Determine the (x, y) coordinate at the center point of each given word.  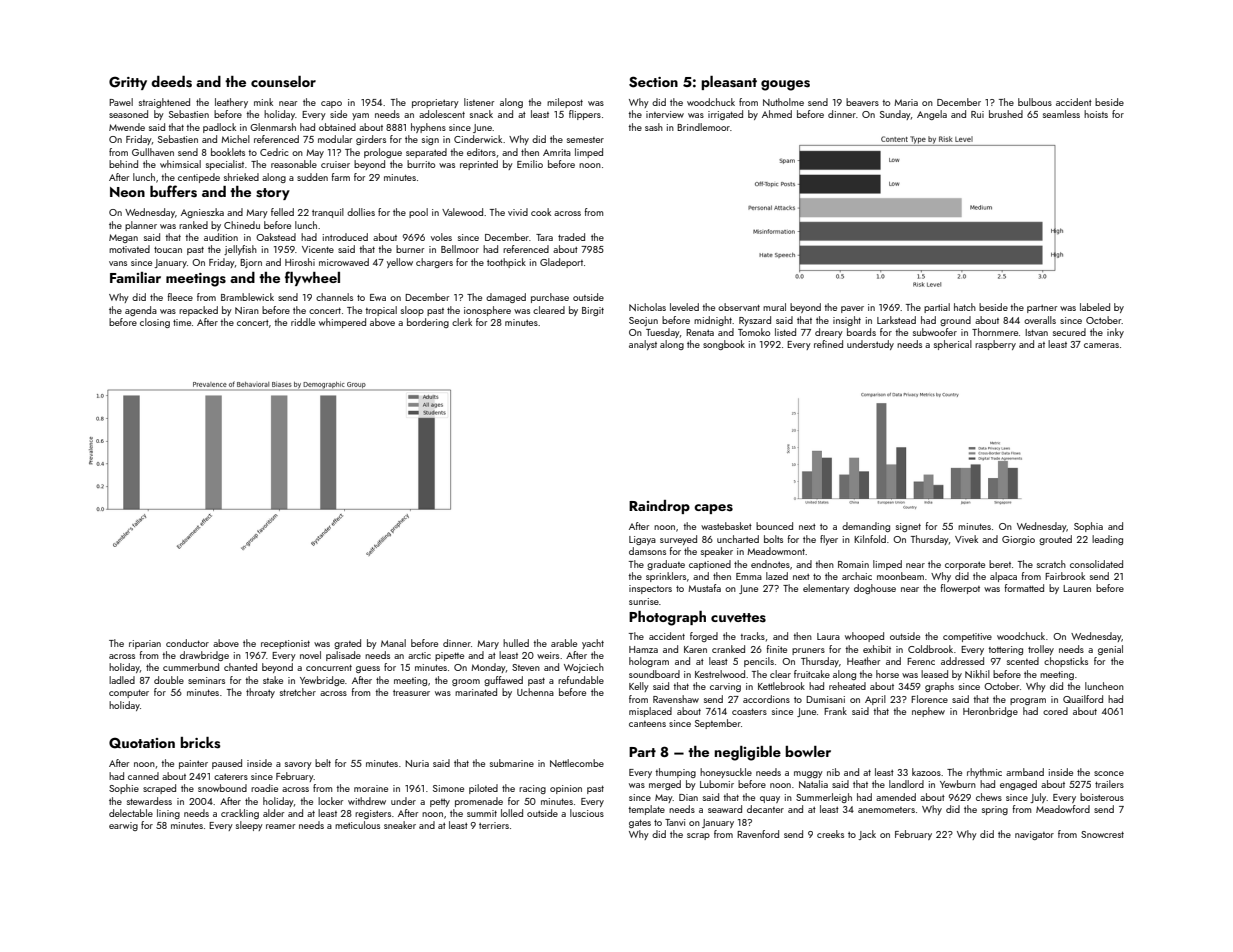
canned (143, 776)
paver (852, 309)
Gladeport (561, 263)
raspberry (995, 345)
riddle (303, 322)
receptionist (285, 644)
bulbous (1035, 102)
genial (1110, 650)
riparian (145, 644)
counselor (283, 82)
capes (713, 509)
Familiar (135, 277)
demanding (866, 527)
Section (653, 82)
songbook (724, 345)
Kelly (639, 687)
